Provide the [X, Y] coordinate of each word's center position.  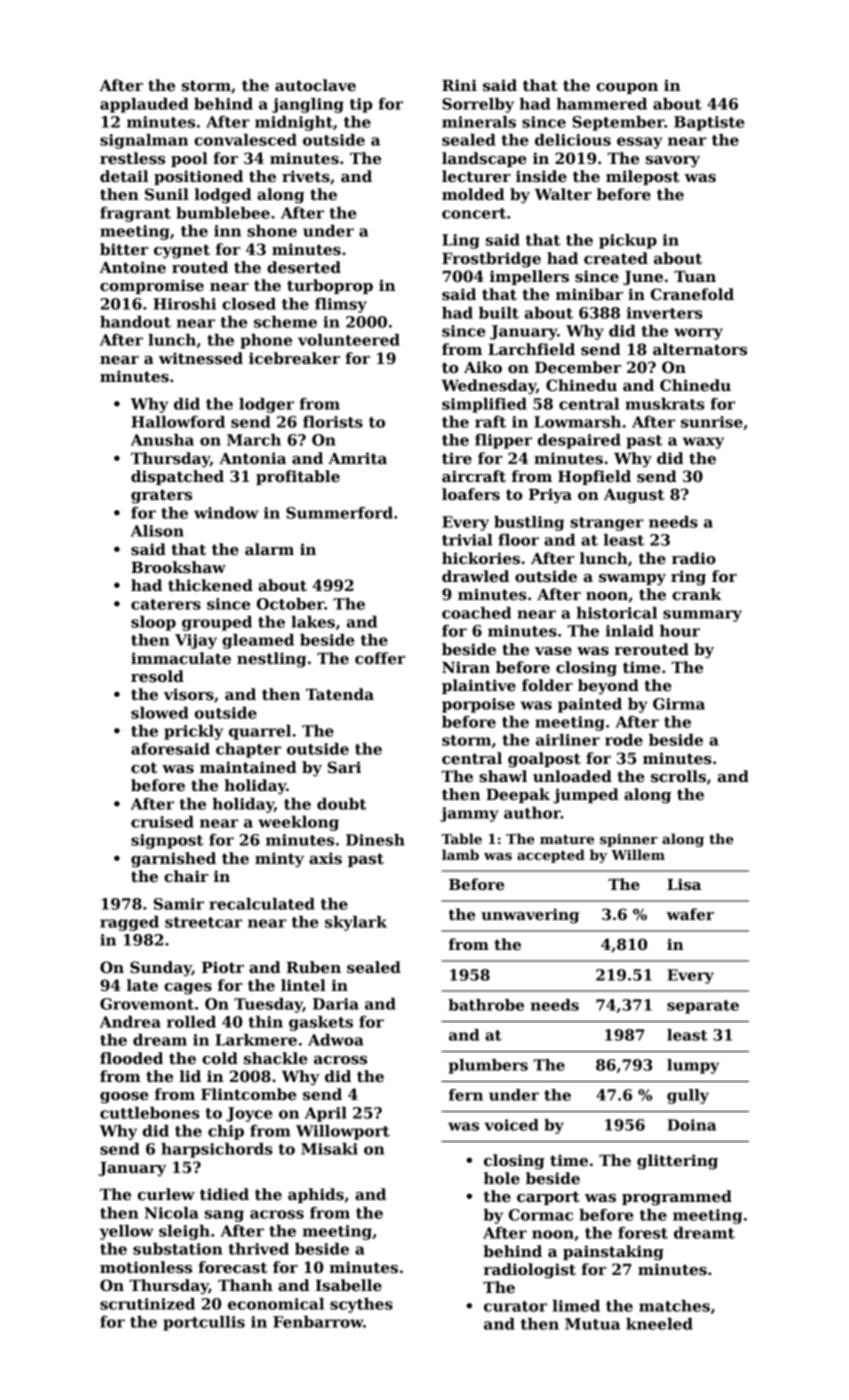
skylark [356, 923]
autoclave [315, 85]
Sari [344, 767]
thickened [210, 585]
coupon [627, 88]
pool [189, 159]
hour [680, 631]
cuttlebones [150, 1113]
